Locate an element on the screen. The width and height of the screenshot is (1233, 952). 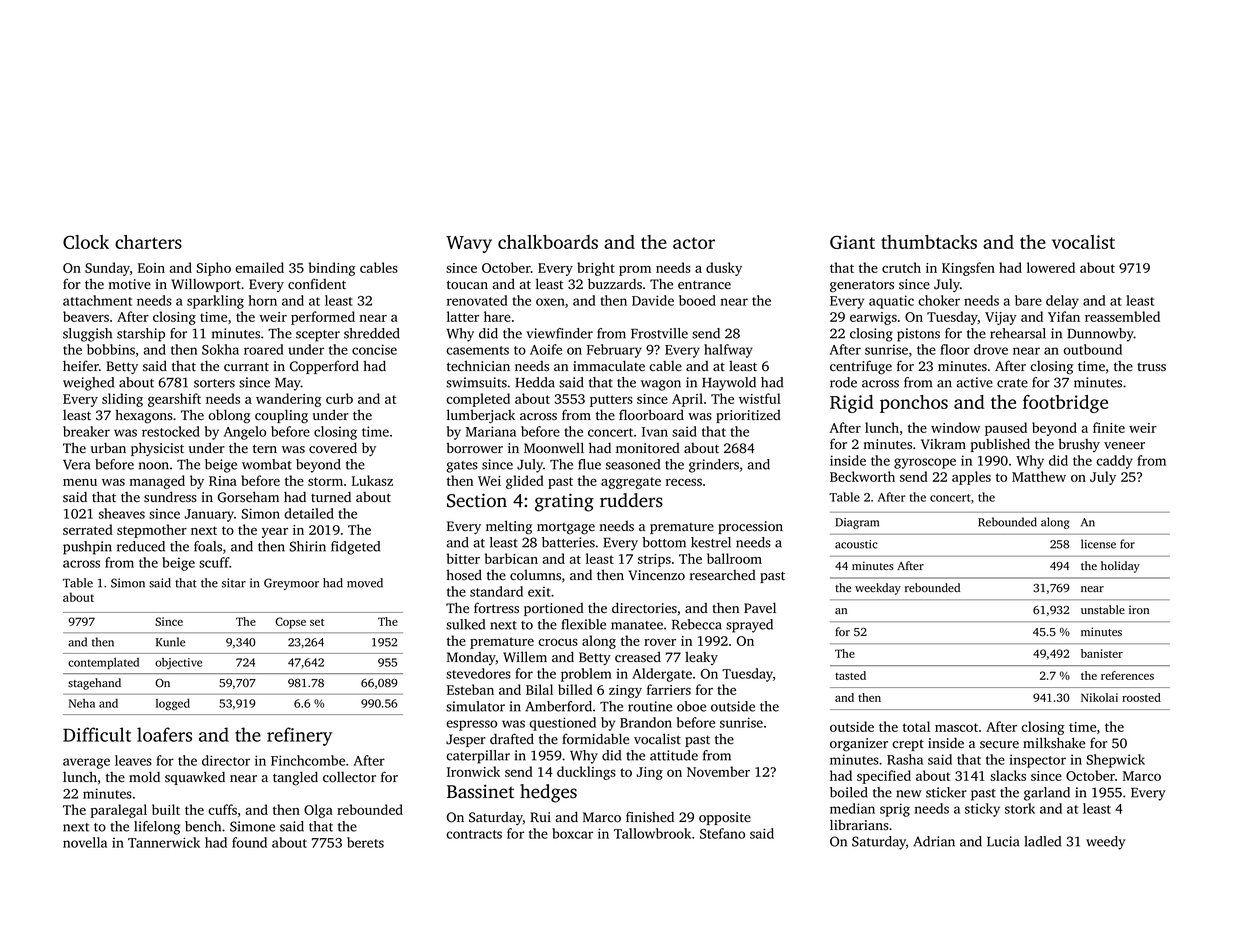
portioned is located at coordinates (554, 609).
